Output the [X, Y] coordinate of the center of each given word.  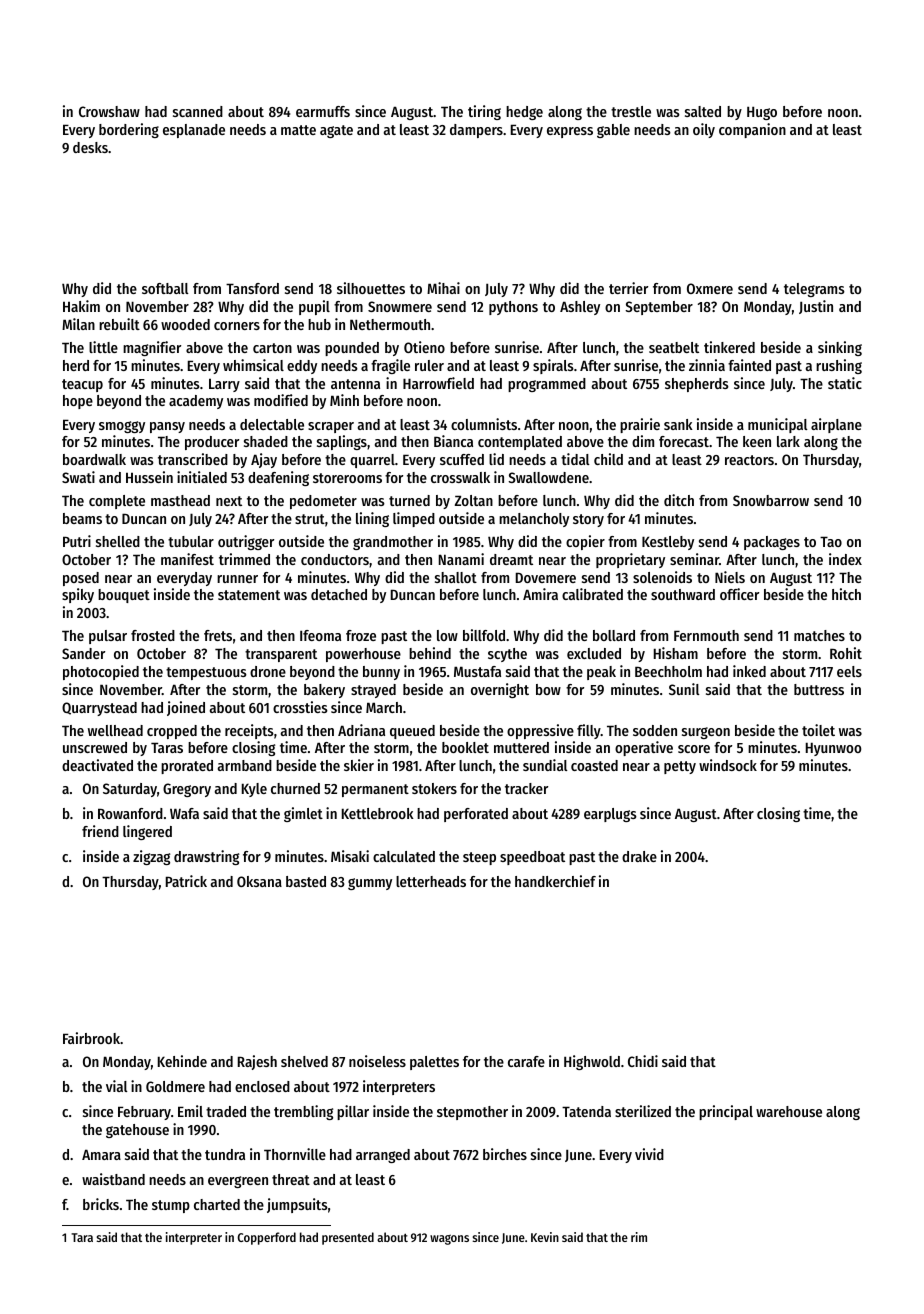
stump [171, 1206]
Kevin [545, 1237]
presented [348, 1238]
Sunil [684, 689]
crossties [300, 707]
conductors [335, 559]
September [659, 308]
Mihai [443, 288]
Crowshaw [109, 111]
